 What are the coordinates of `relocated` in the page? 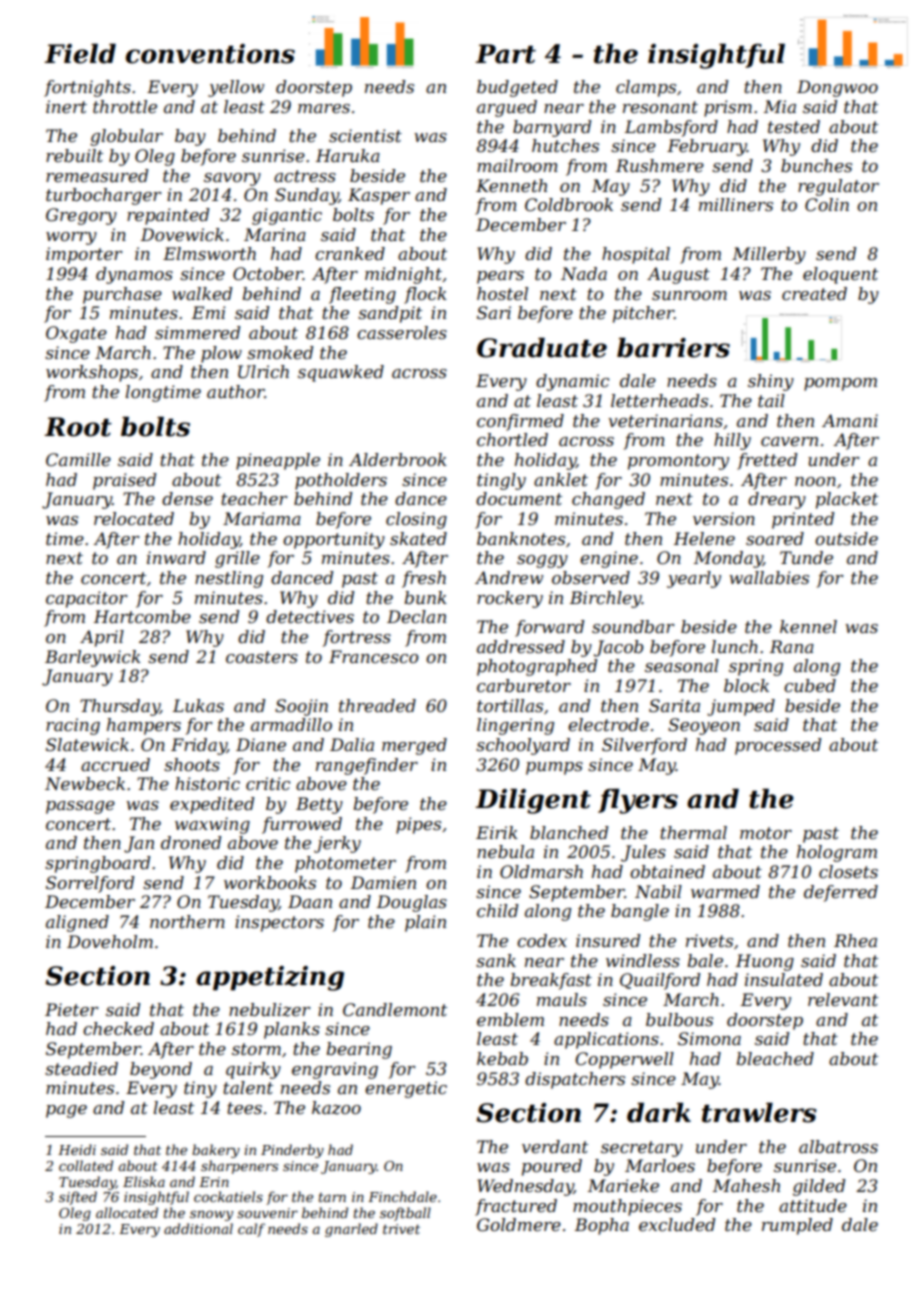 It's located at (134, 518).
